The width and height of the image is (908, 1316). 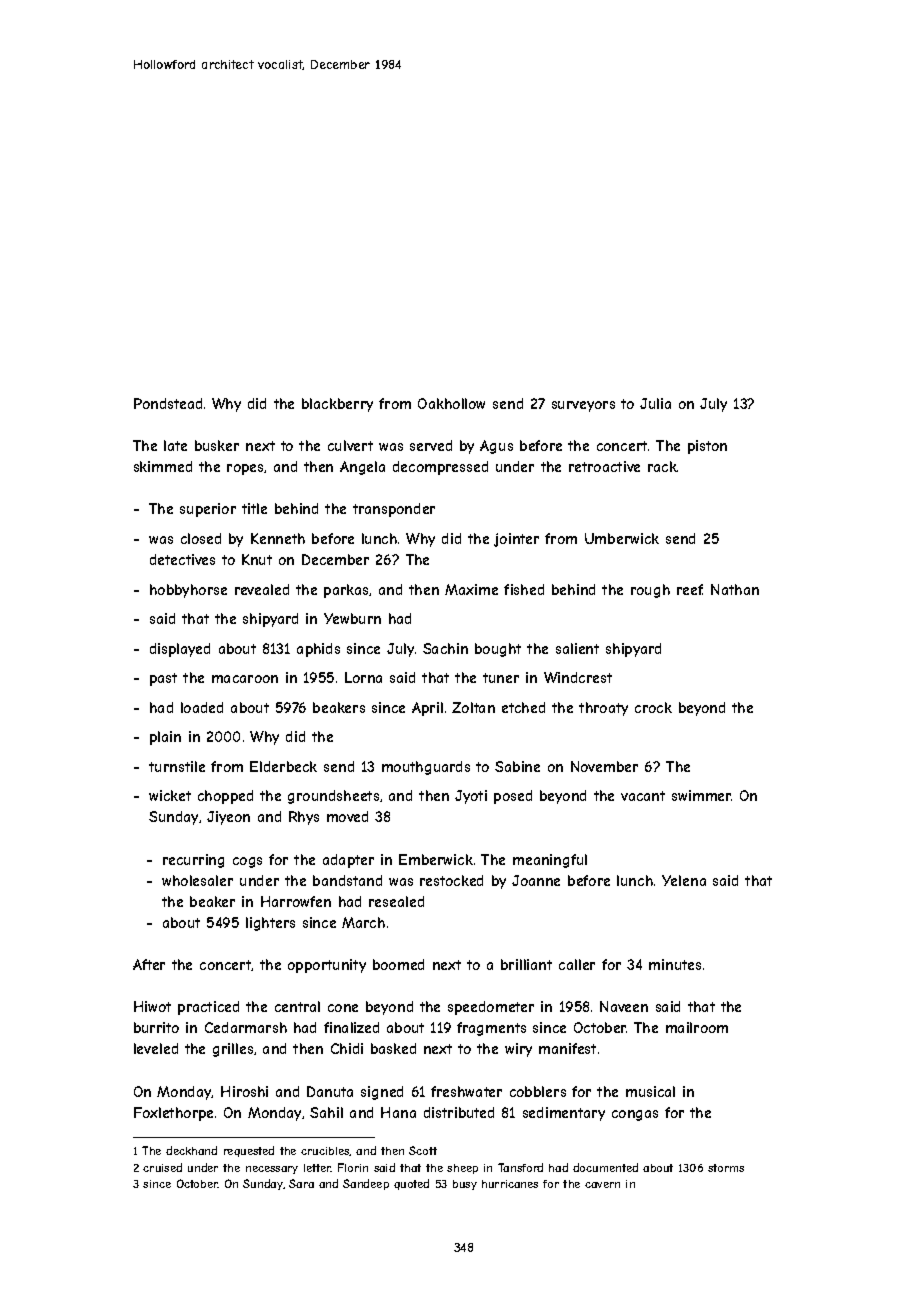 I want to click on Foxlethorpe, so click(x=173, y=1114).
